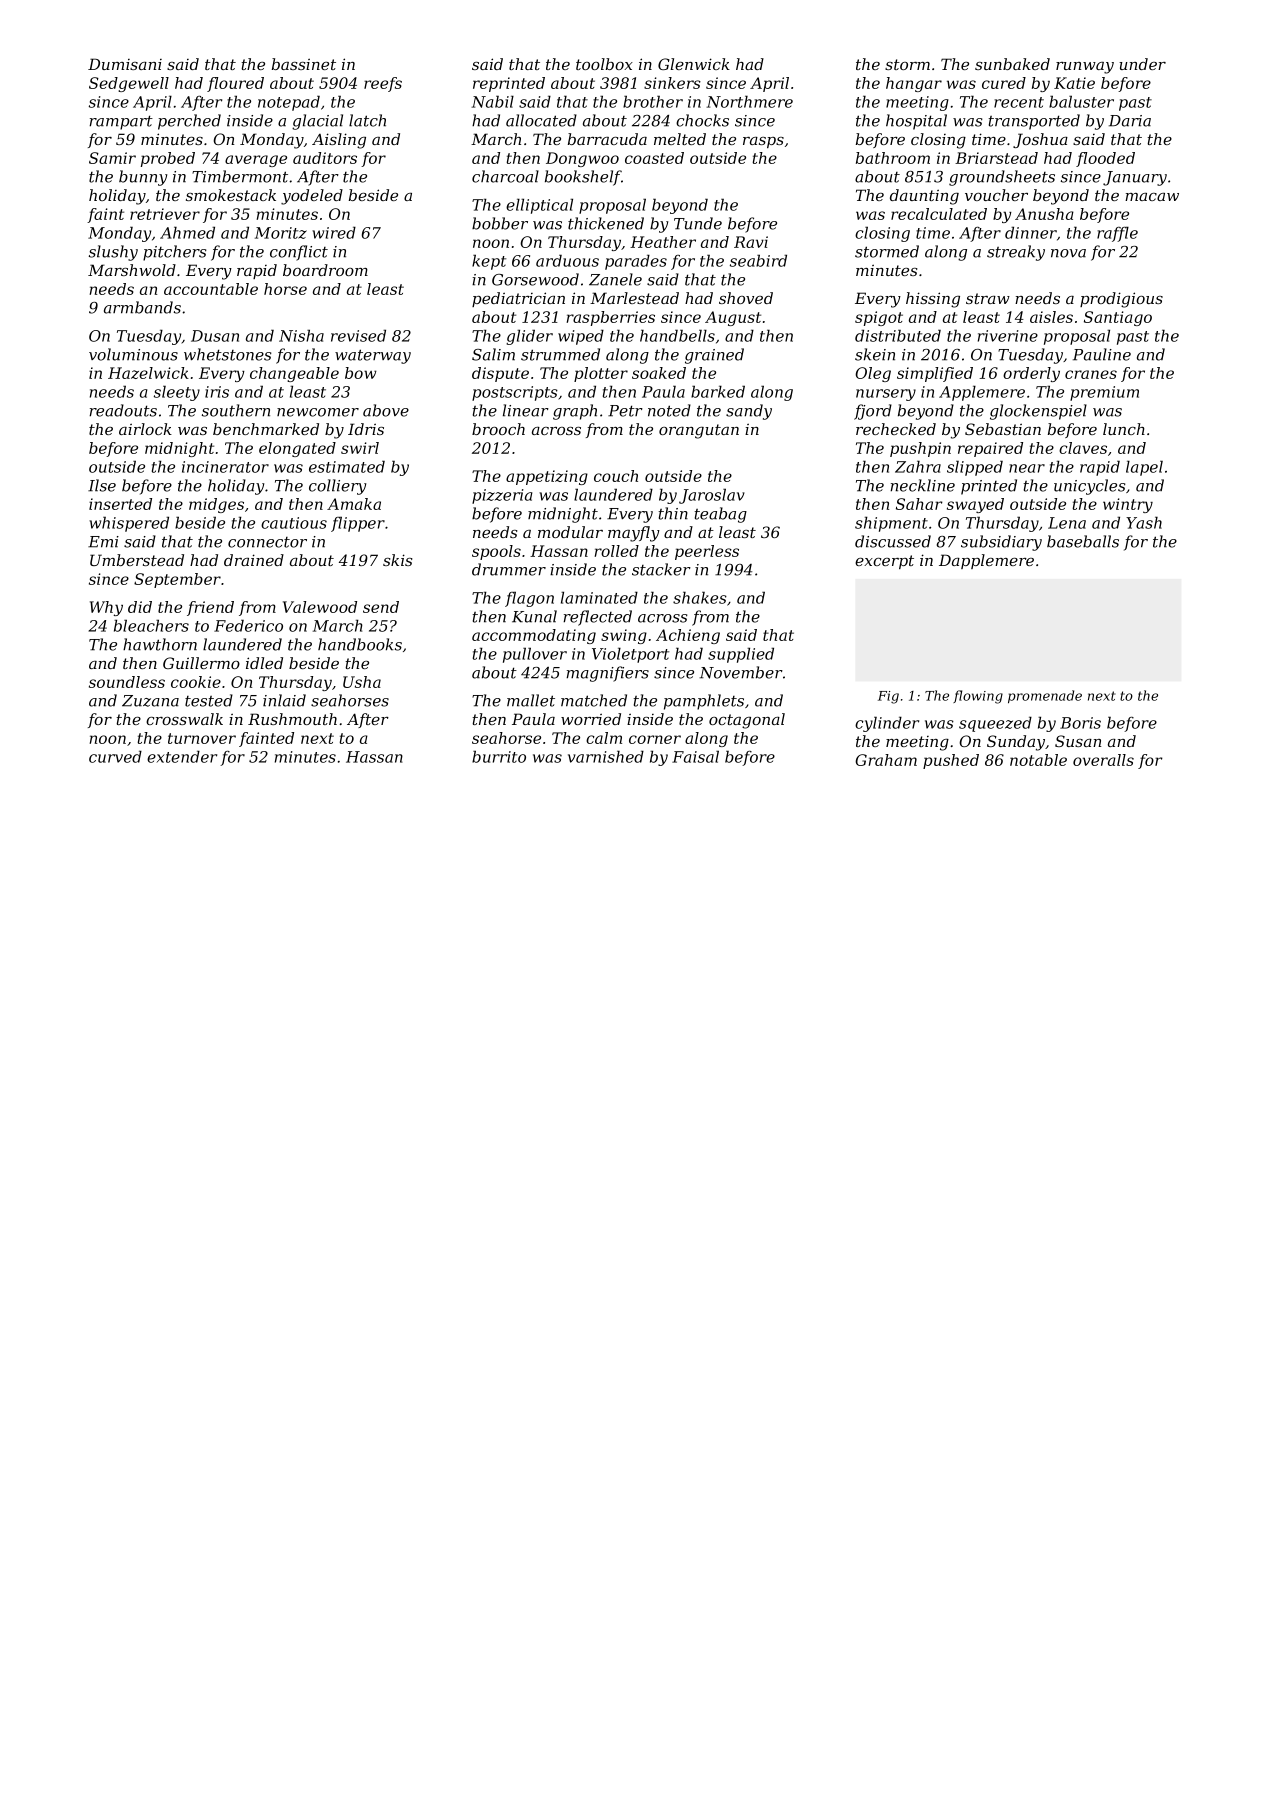 This screenshot has width=1270, height=1796. What do you see at coordinates (547, 477) in the screenshot?
I see `appetizing` at bounding box center [547, 477].
